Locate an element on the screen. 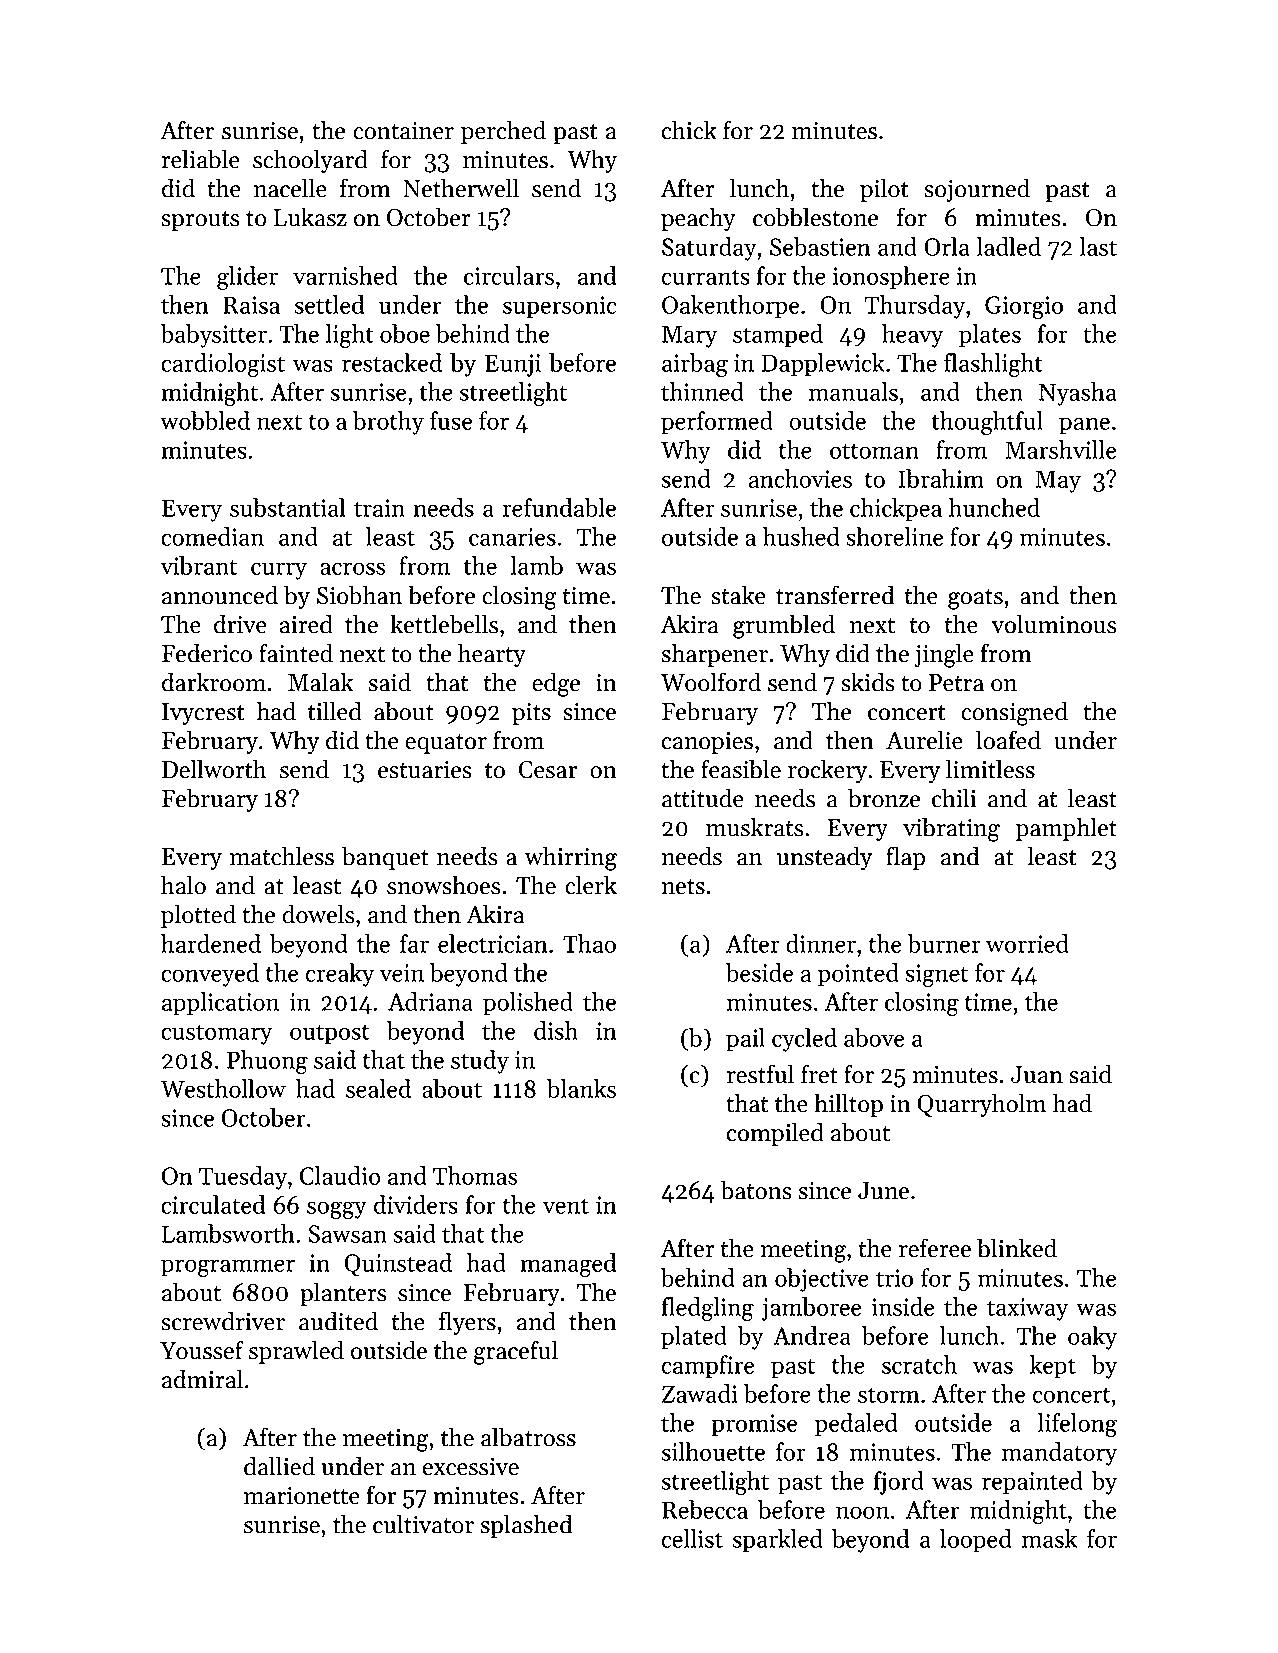  transferred is located at coordinates (835, 595).
